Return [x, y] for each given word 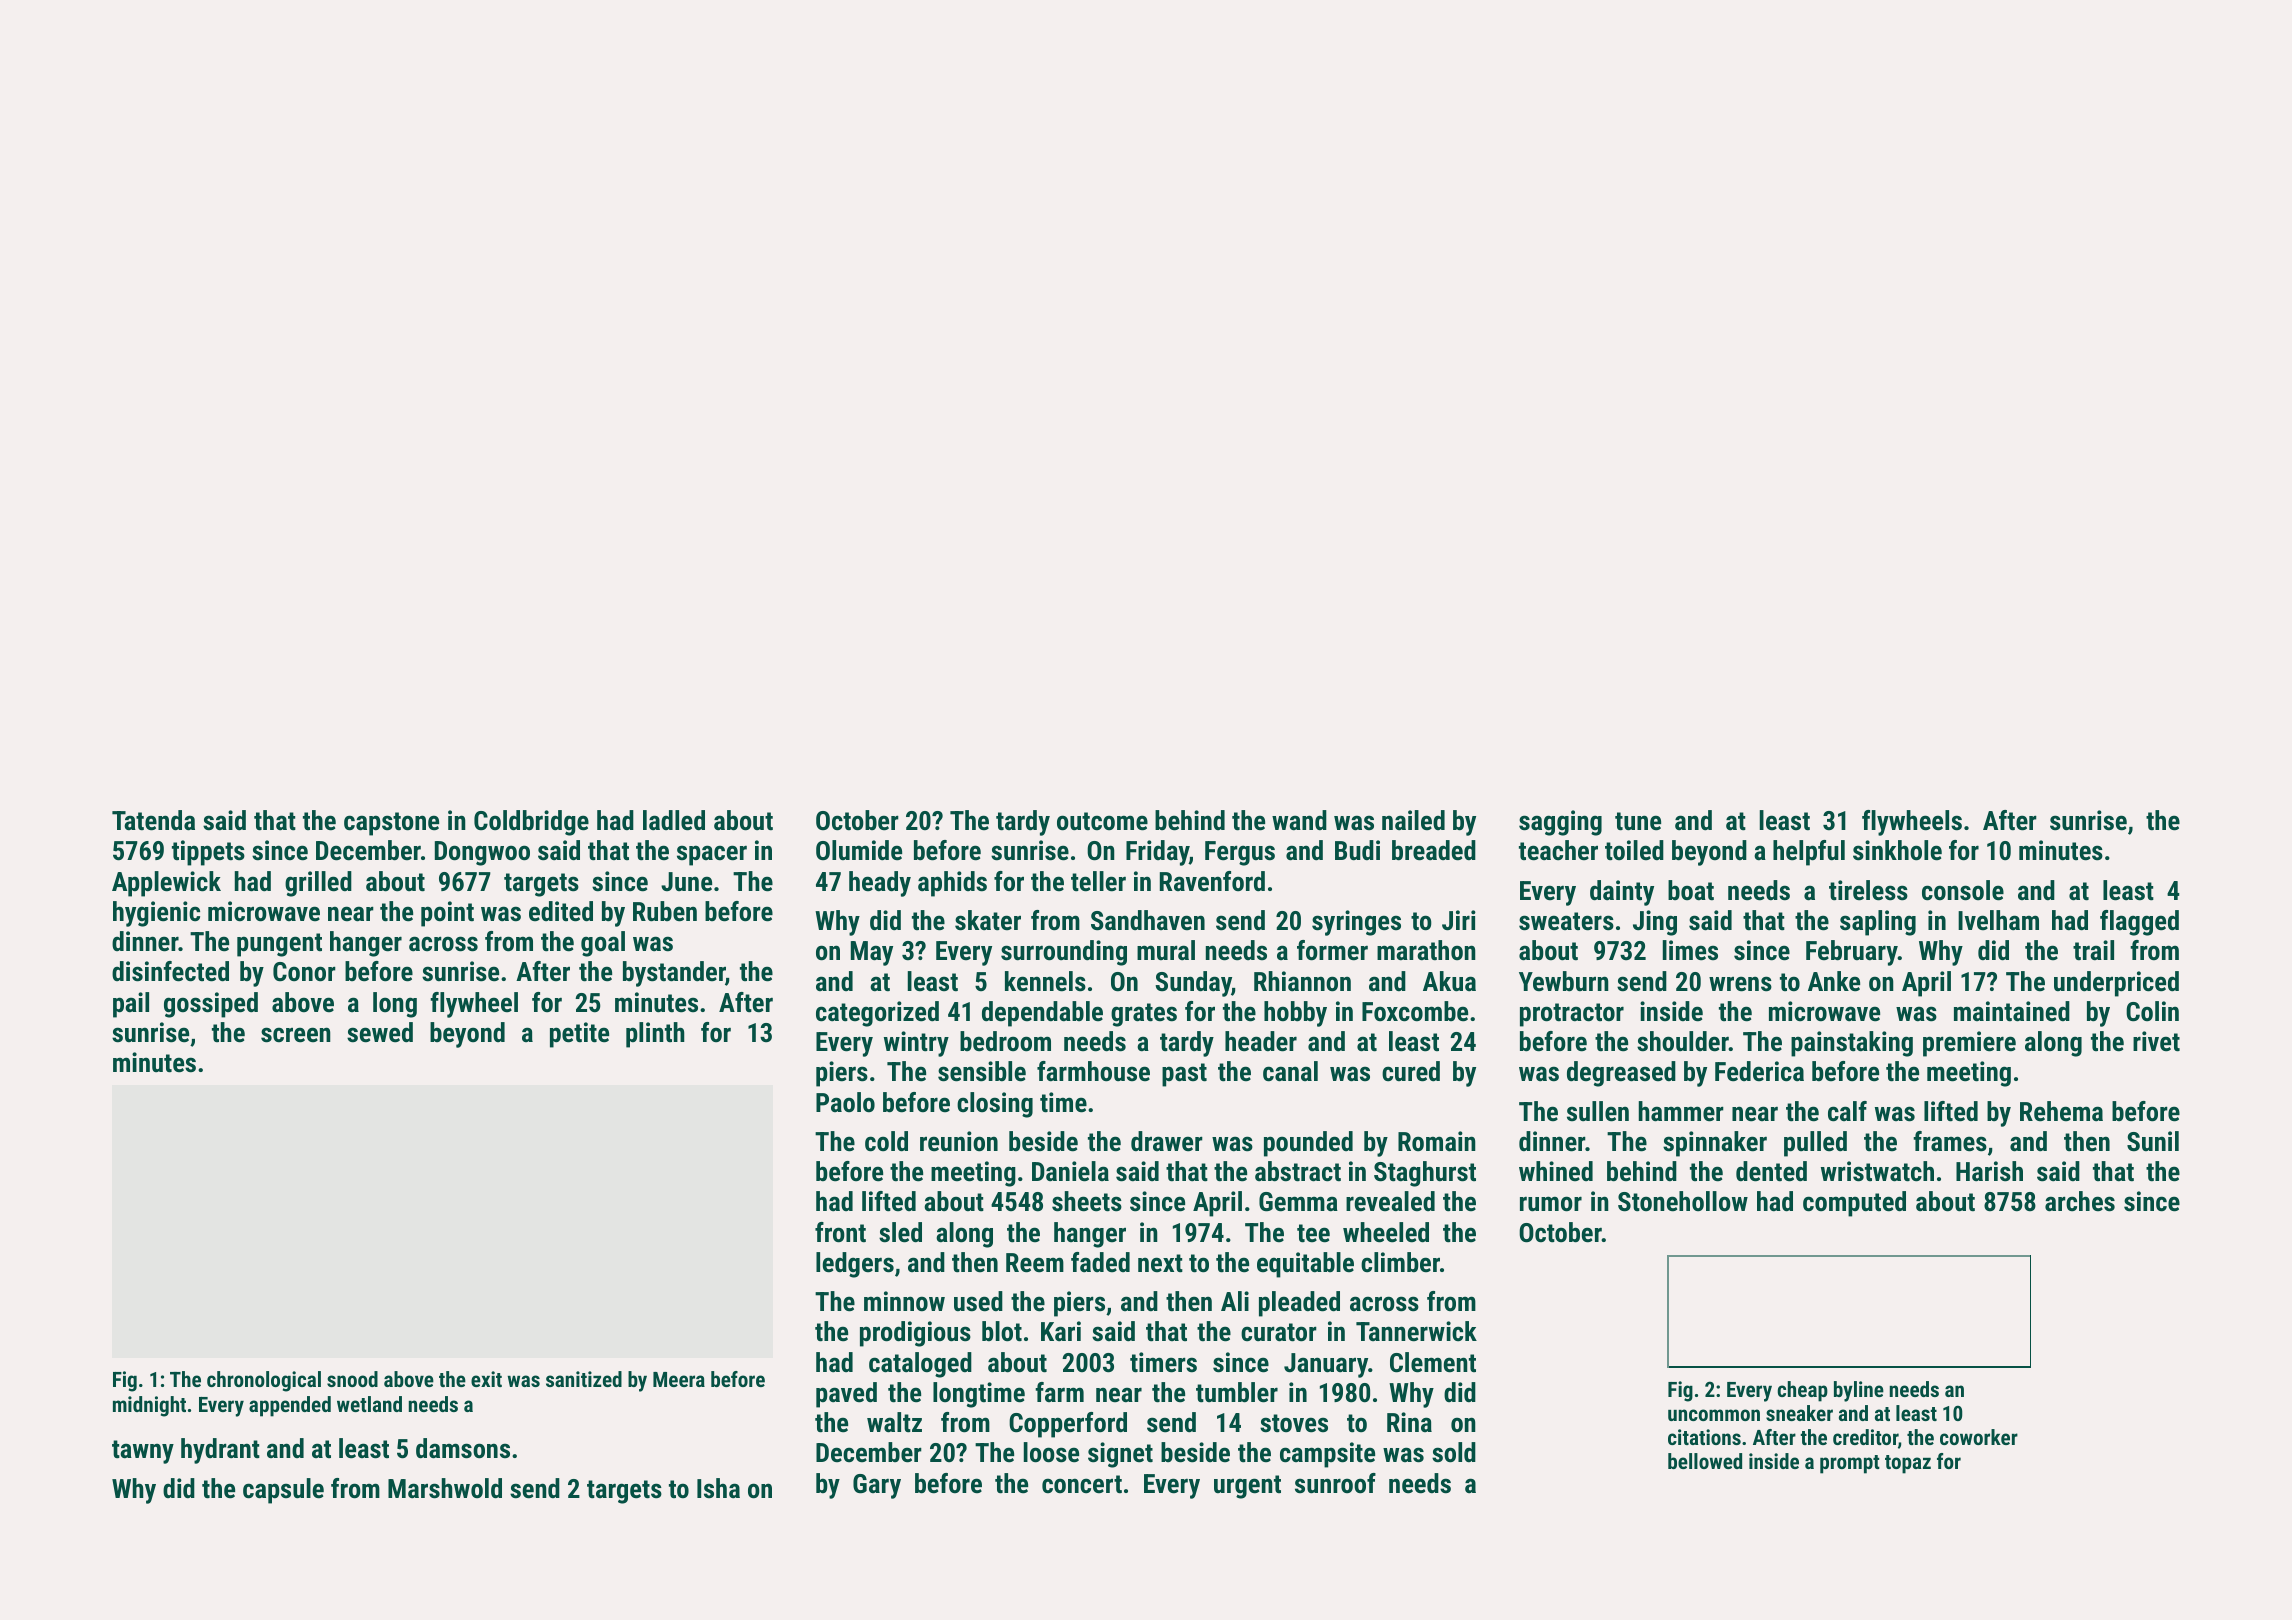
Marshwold [445, 1488]
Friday [1157, 853]
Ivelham [1998, 920]
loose [1051, 1452]
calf [1847, 1111]
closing [995, 1105]
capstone [391, 824]
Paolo [845, 1102]
